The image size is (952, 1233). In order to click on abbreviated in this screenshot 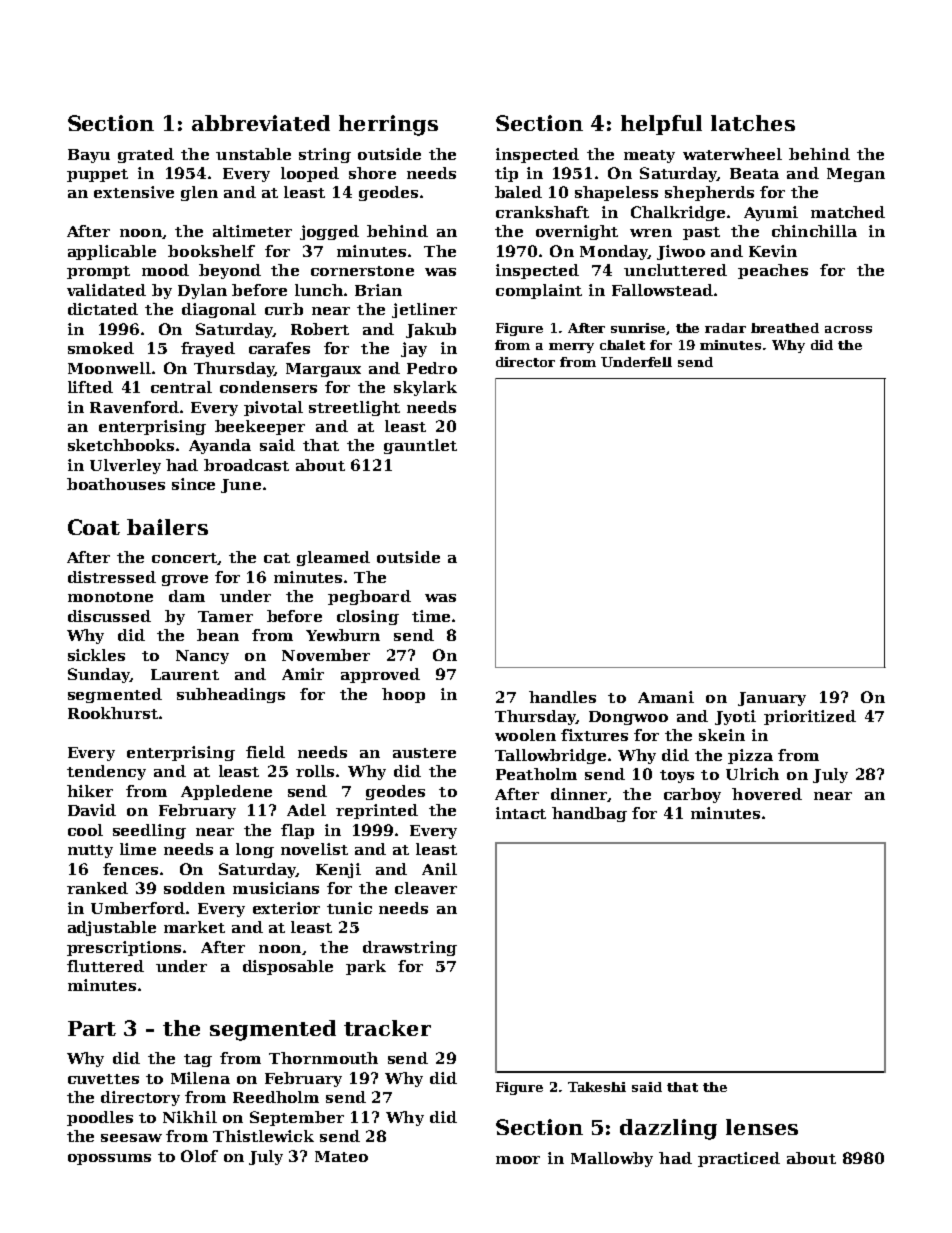, I will do `click(261, 123)`.
